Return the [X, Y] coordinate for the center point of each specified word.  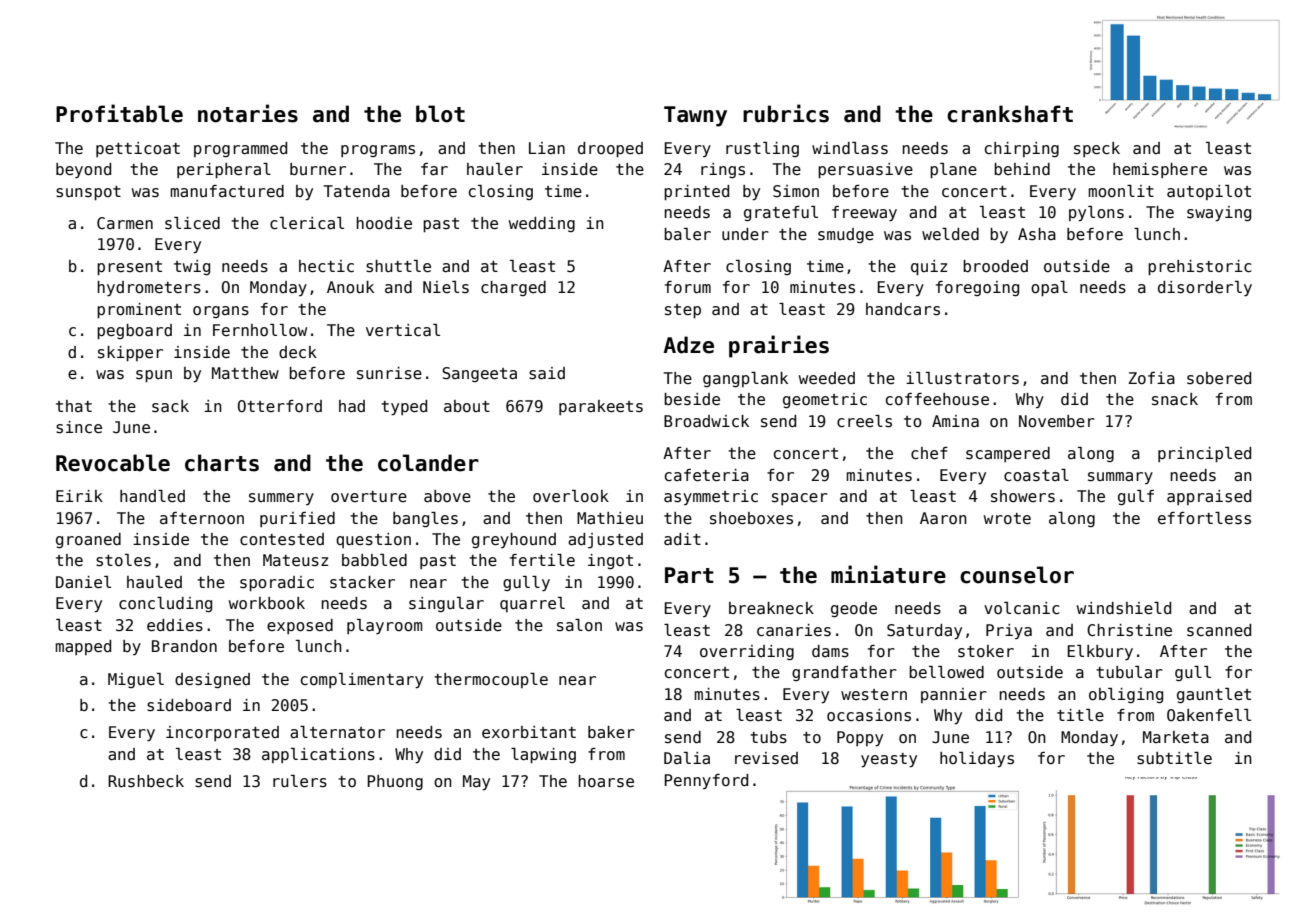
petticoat [138, 149]
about [467, 406]
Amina [955, 421]
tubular [1129, 672]
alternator [337, 732]
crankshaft [1010, 114]
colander [428, 463]
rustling [762, 149]
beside [692, 399]
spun [154, 376]
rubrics [786, 113]
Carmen [125, 223]
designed [212, 680]
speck [1097, 149]
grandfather [844, 673]
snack [1175, 399]
